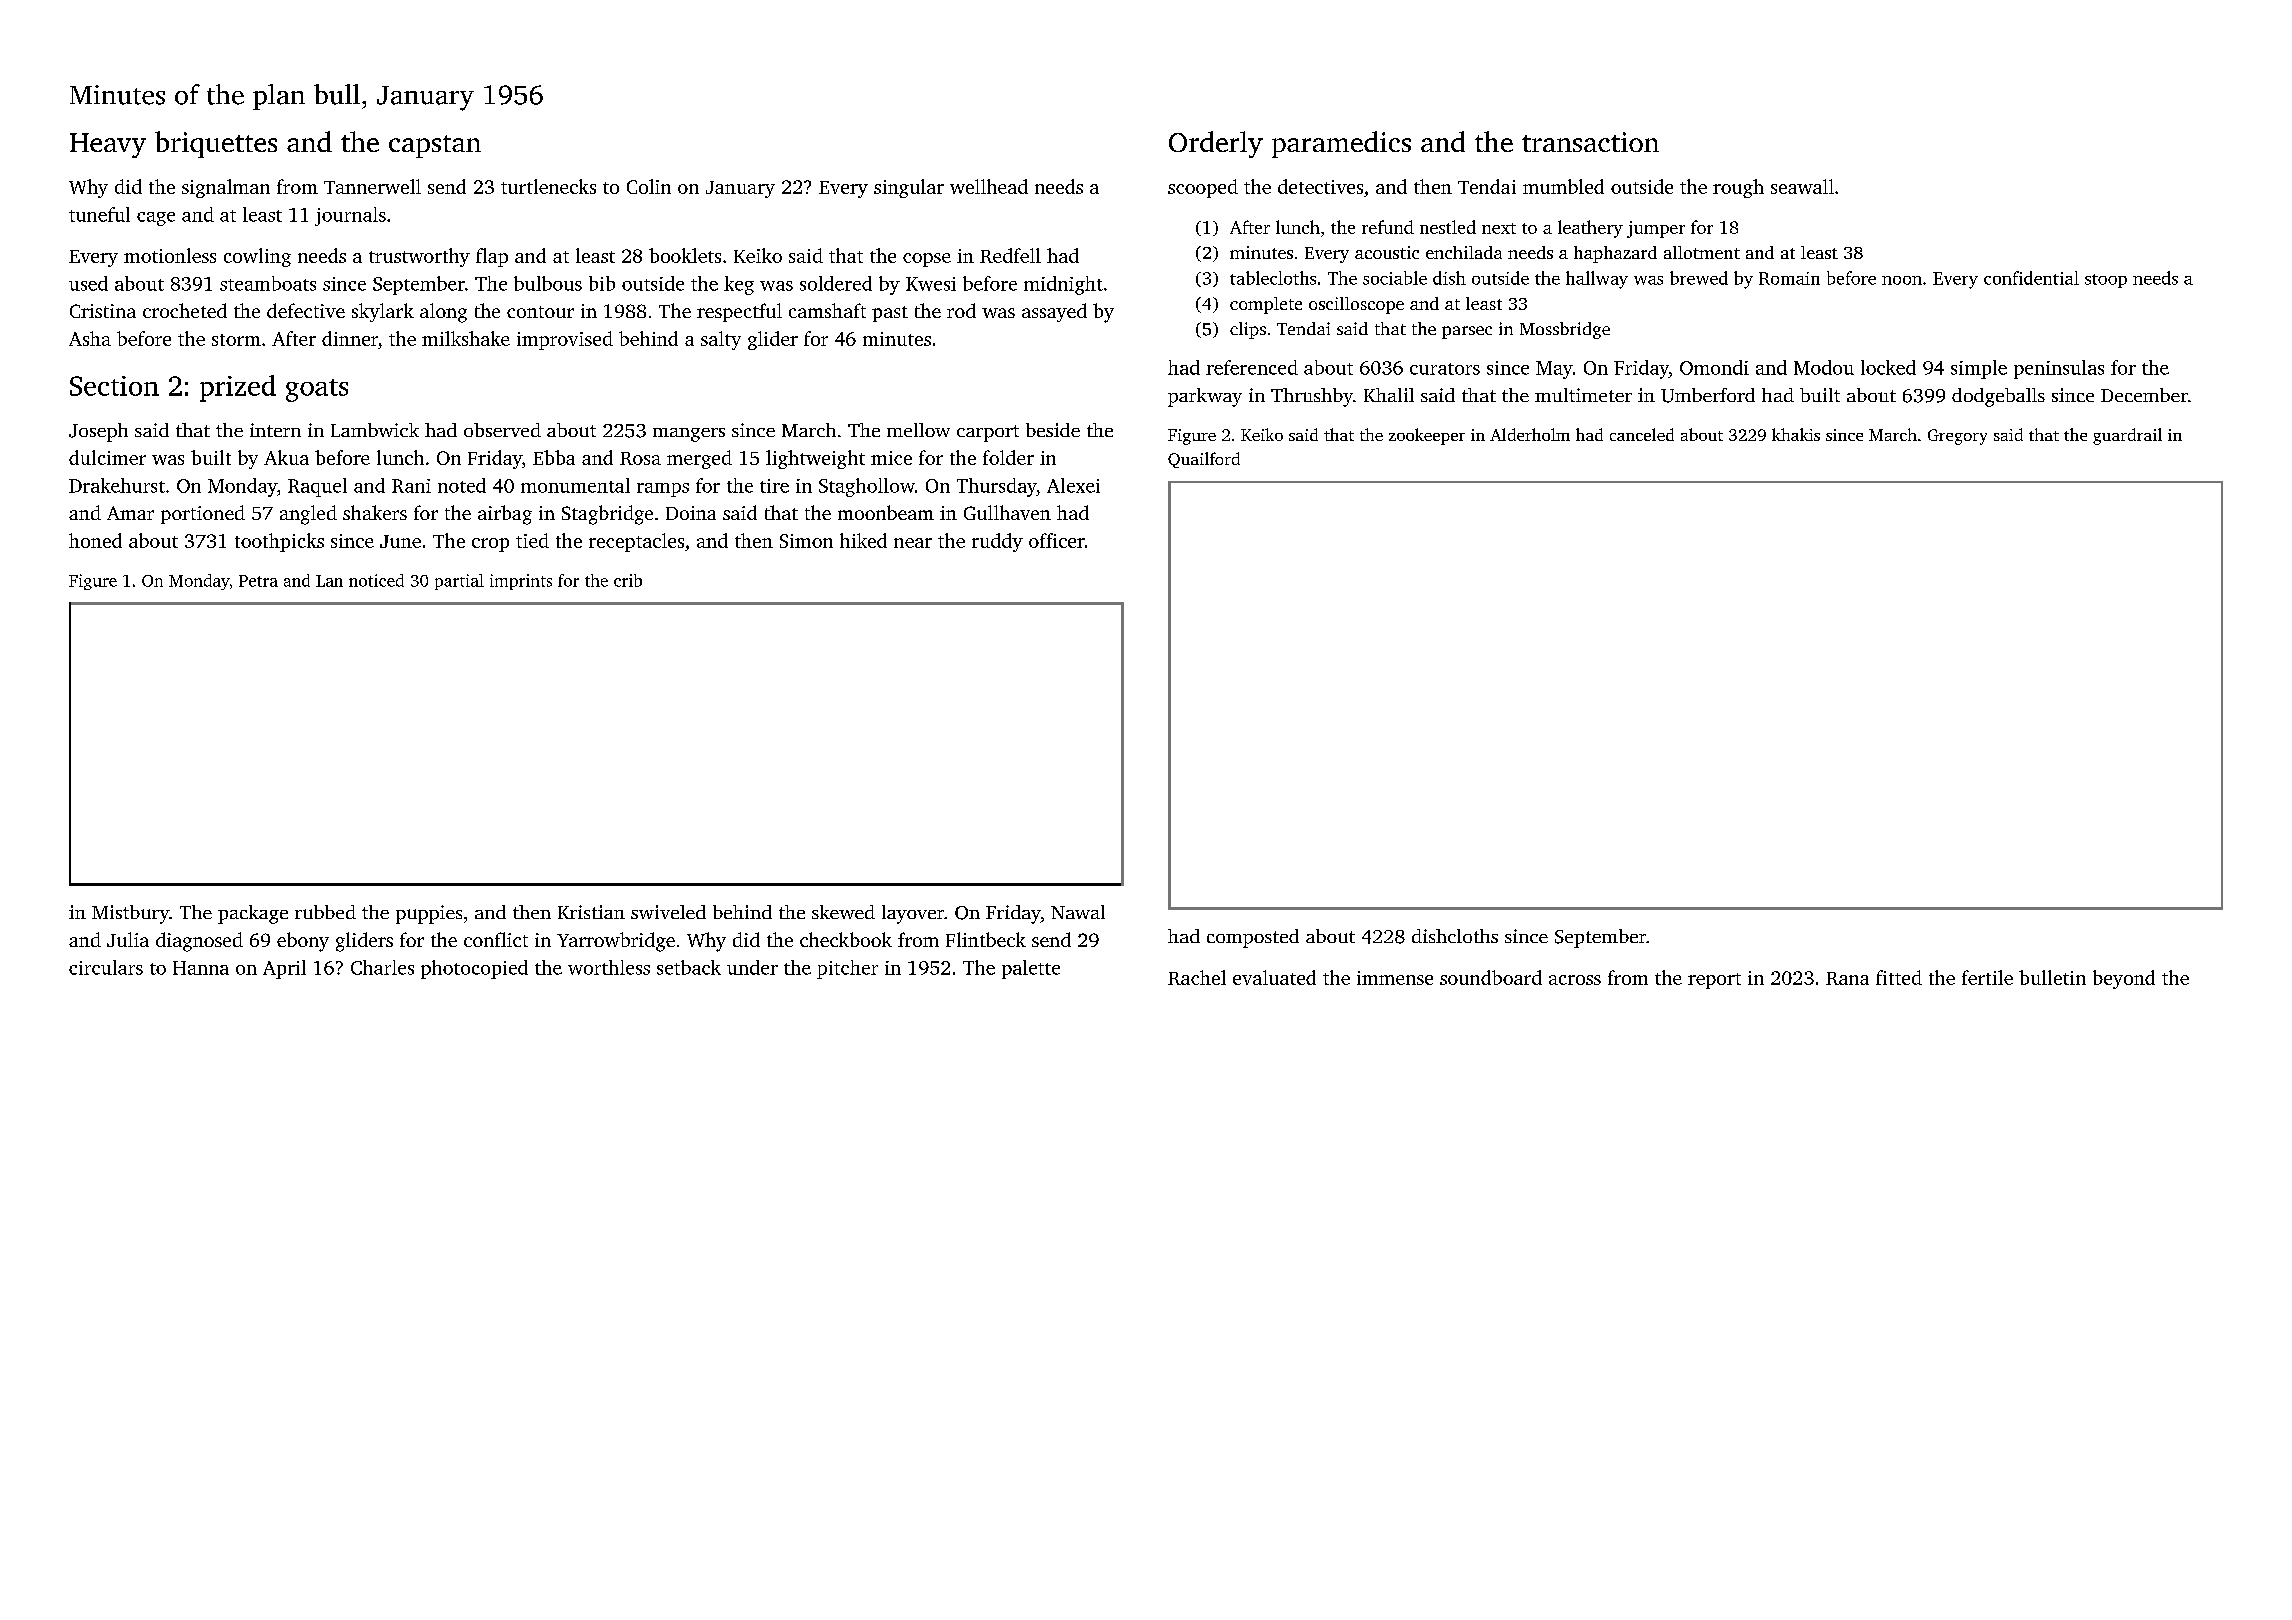 The image size is (2292, 1620). What do you see at coordinates (1216, 144) in the screenshot?
I see `Orderly` at bounding box center [1216, 144].
